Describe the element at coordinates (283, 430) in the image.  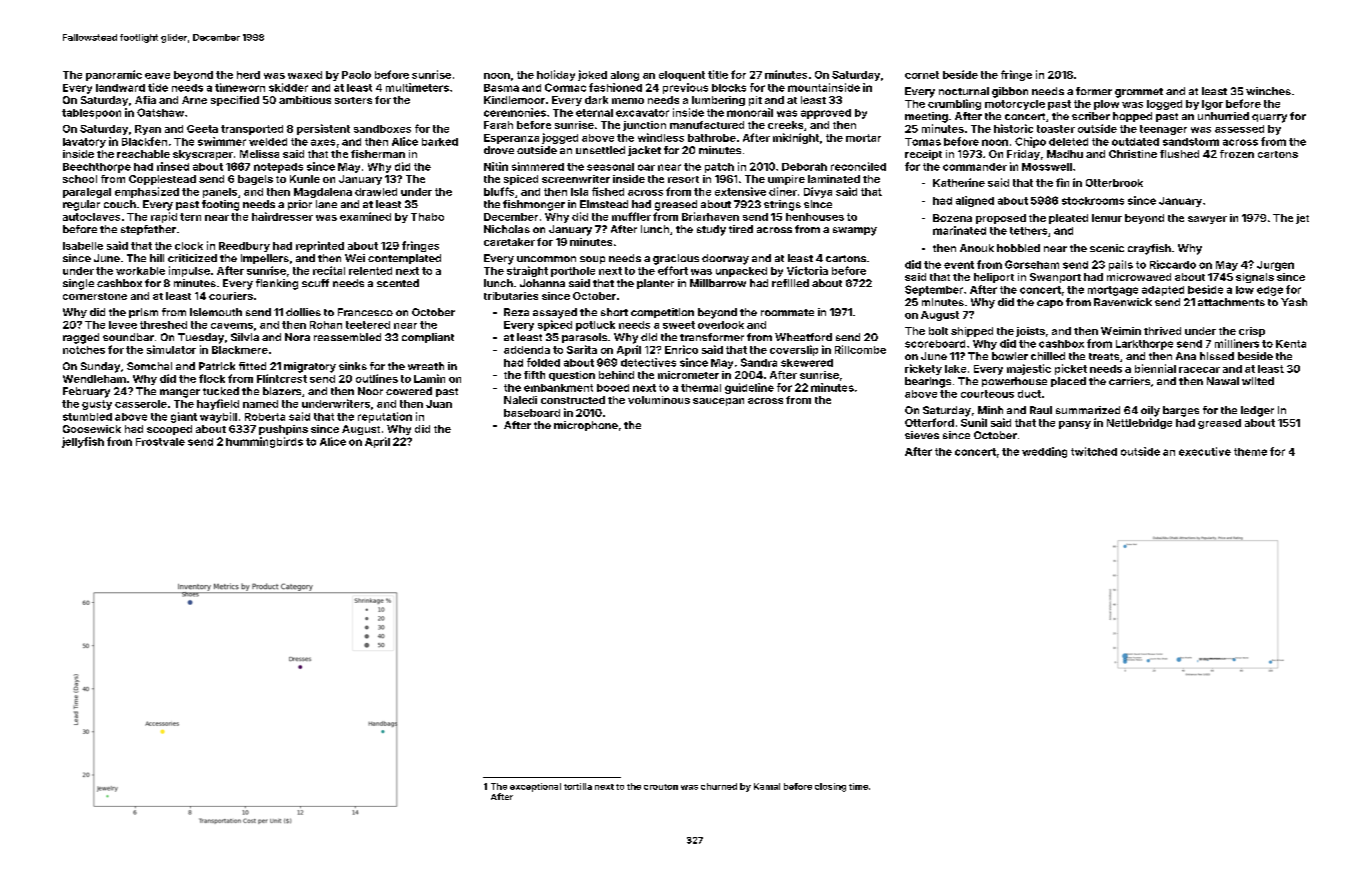
I see `pushpins` at that location.
